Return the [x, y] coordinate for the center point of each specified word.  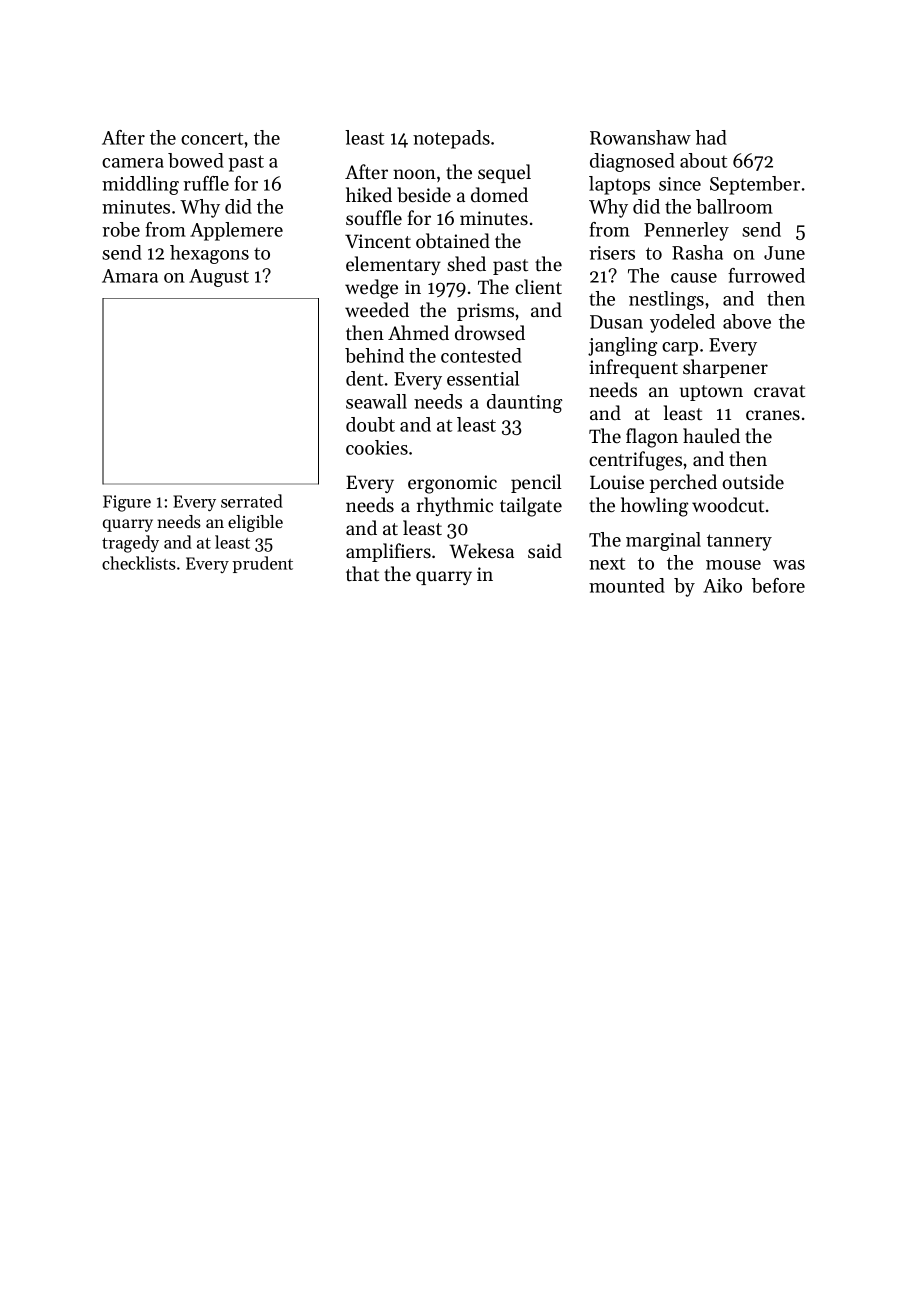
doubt [370, 424]
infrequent [633, 368]
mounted [627, 585]
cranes [773, 415]
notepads [451, 139]
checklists [139, 563]
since [680, 184]
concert [212, 139]
